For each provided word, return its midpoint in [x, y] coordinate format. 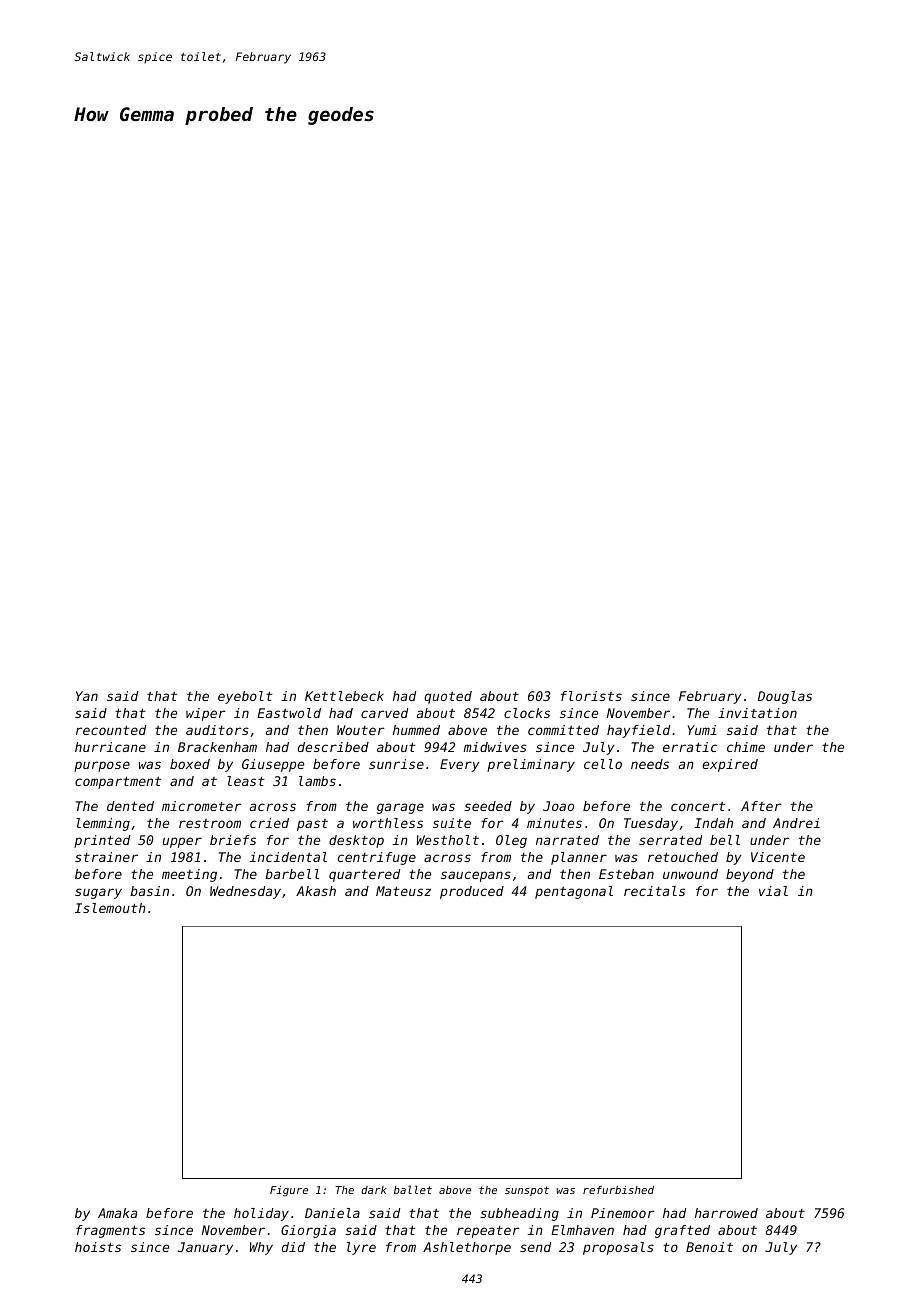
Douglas [785, 697]
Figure [289, 1191]
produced [472, 892]
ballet [413, 1189]
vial [773, 891]
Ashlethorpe [467, 1248]
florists [591, 696]
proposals [618, 1248]
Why [261, 1248]
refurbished [618, 1190]
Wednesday [245, 892]
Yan [87, 696]
